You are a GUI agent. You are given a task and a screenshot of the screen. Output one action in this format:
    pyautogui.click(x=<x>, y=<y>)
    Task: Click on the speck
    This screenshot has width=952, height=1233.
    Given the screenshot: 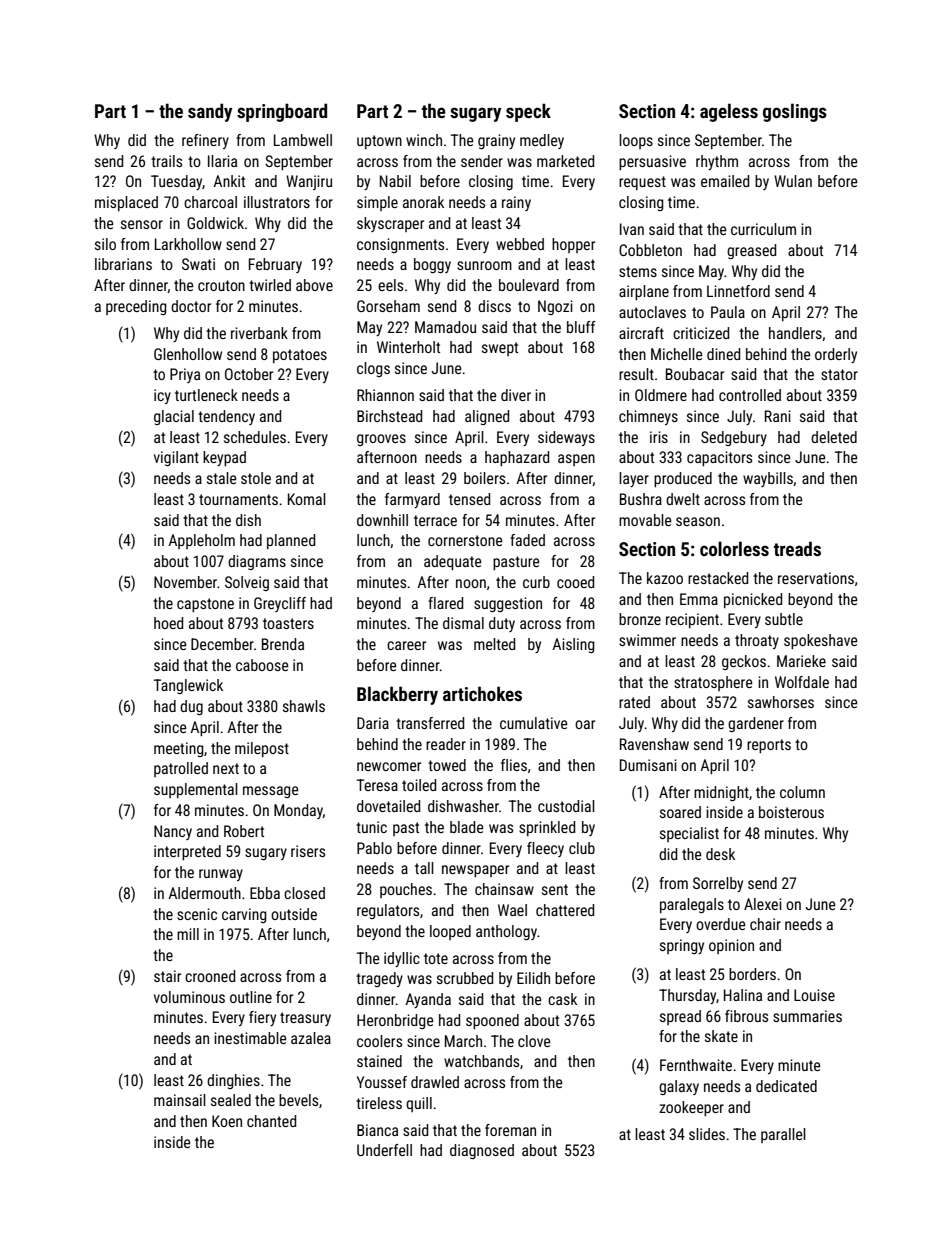 What is the action you would take?
    pyautogui.click(x=528, y=112)
